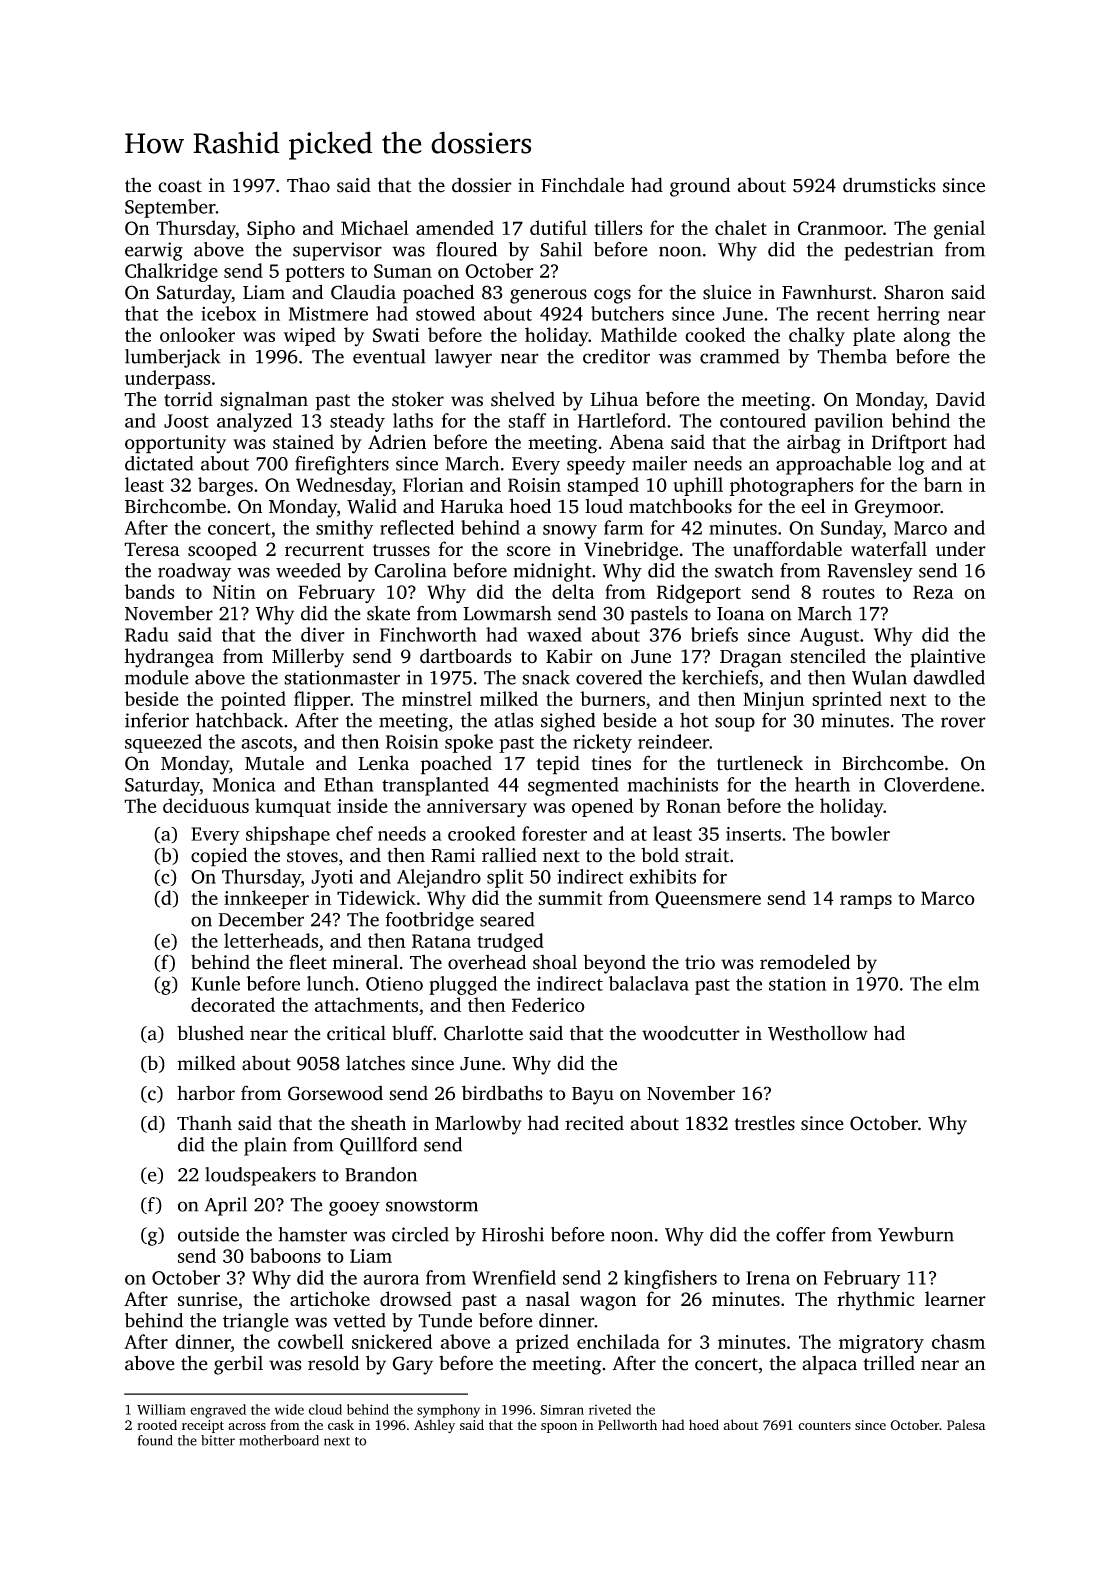  What do you see at coordinates (897, 508) in the screenshot?
I see `Greymoor` at bounding box center [897, 508].
